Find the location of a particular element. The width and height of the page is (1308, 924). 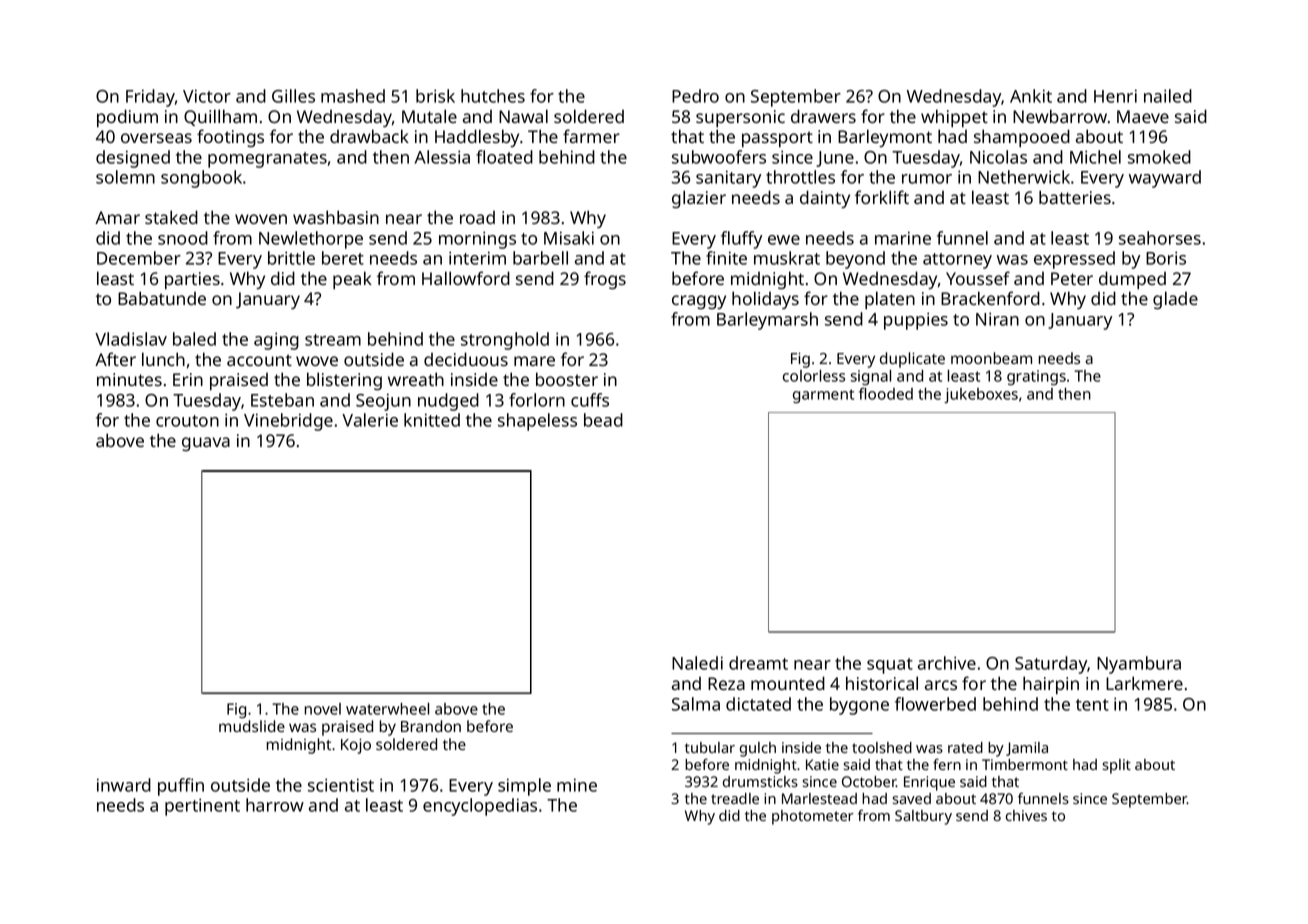

finite is located at coordinates (726, 258).
